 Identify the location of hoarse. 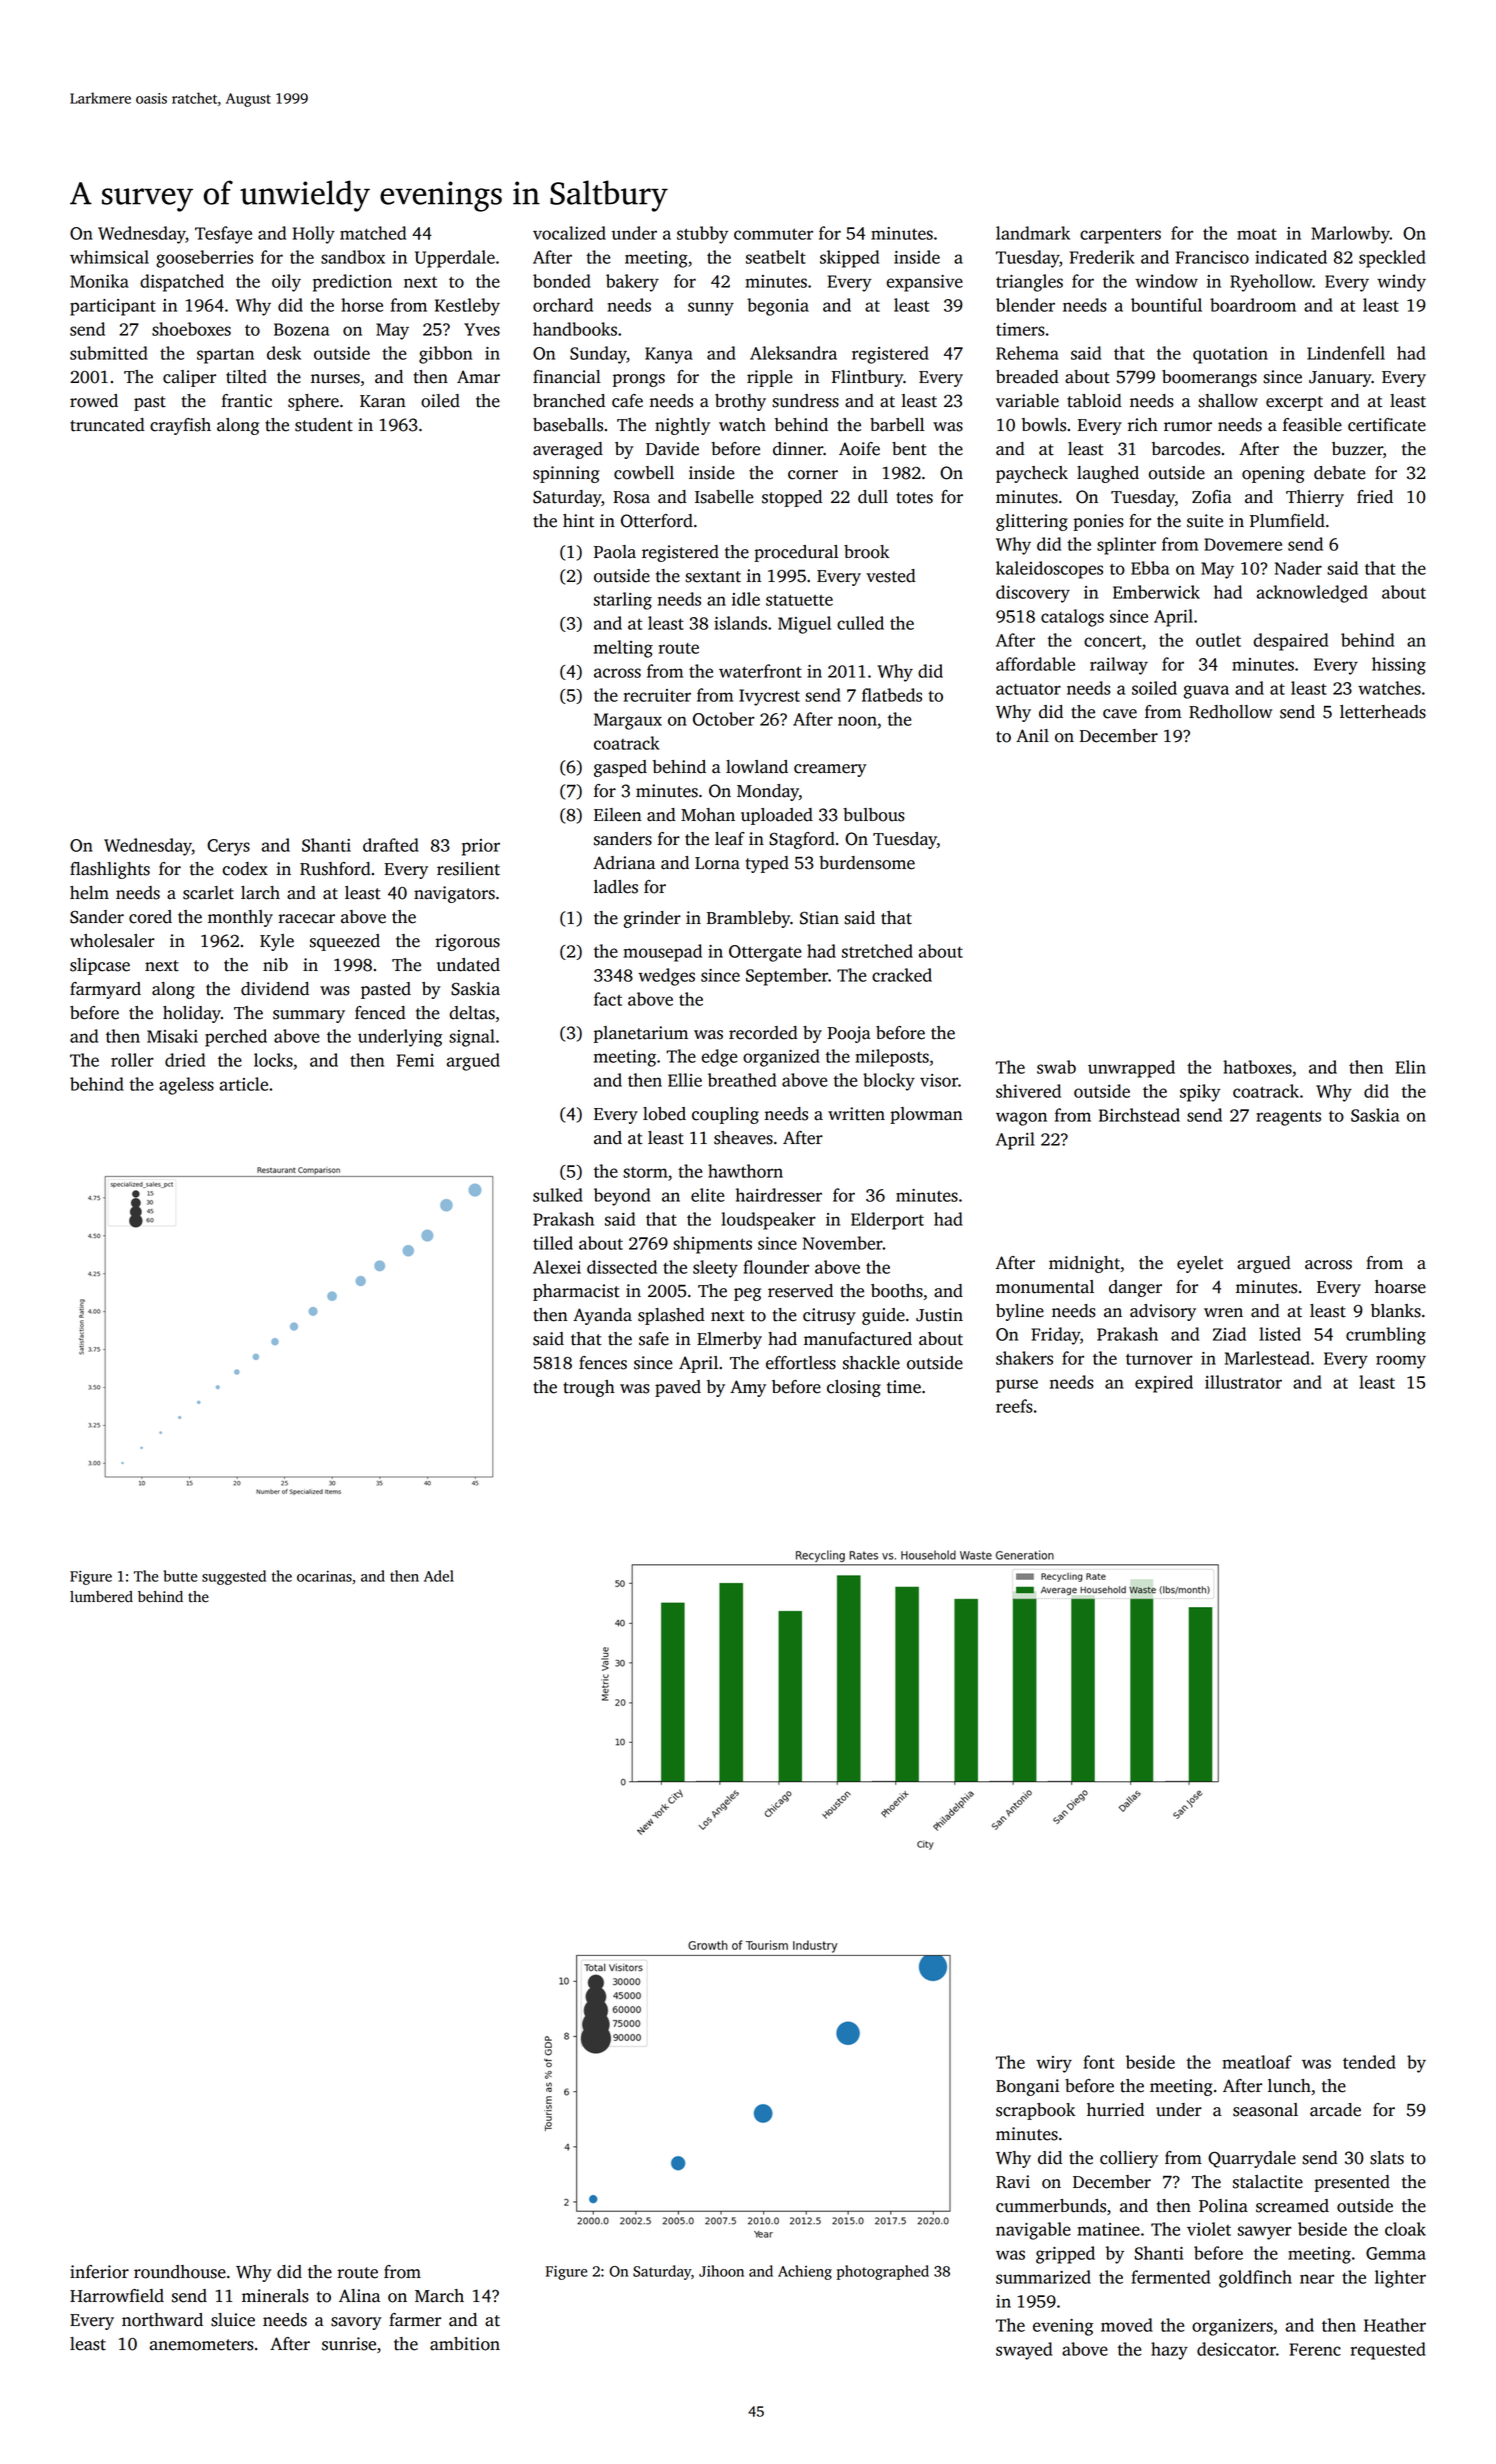
(1400, 1287).
